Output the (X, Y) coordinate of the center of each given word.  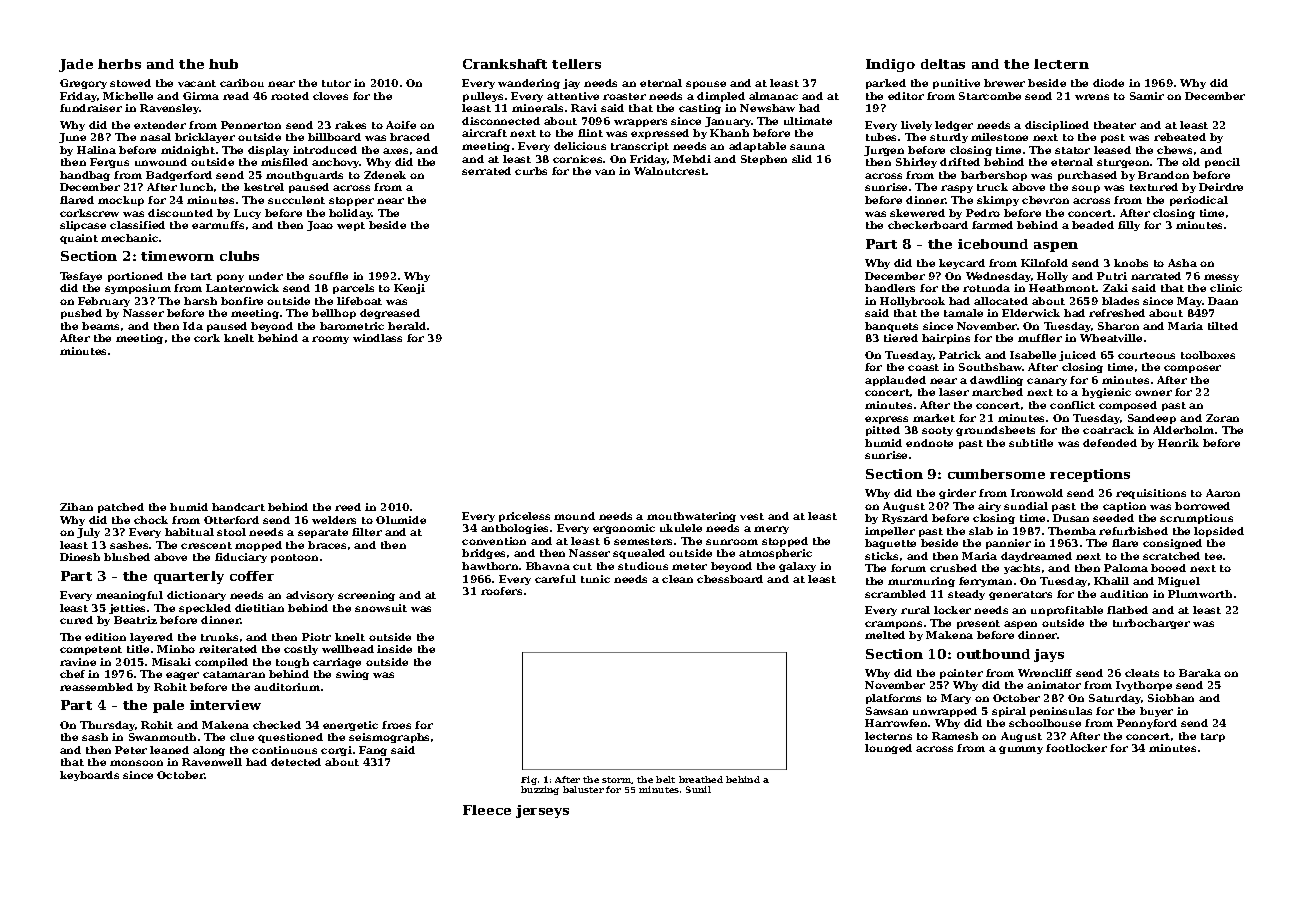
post (1113, 138)
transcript (640, 147)
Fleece (487, 810)
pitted (883, 431)
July (88, 533)
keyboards (89, 776)
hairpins (946, 339)
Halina (96, 150)
